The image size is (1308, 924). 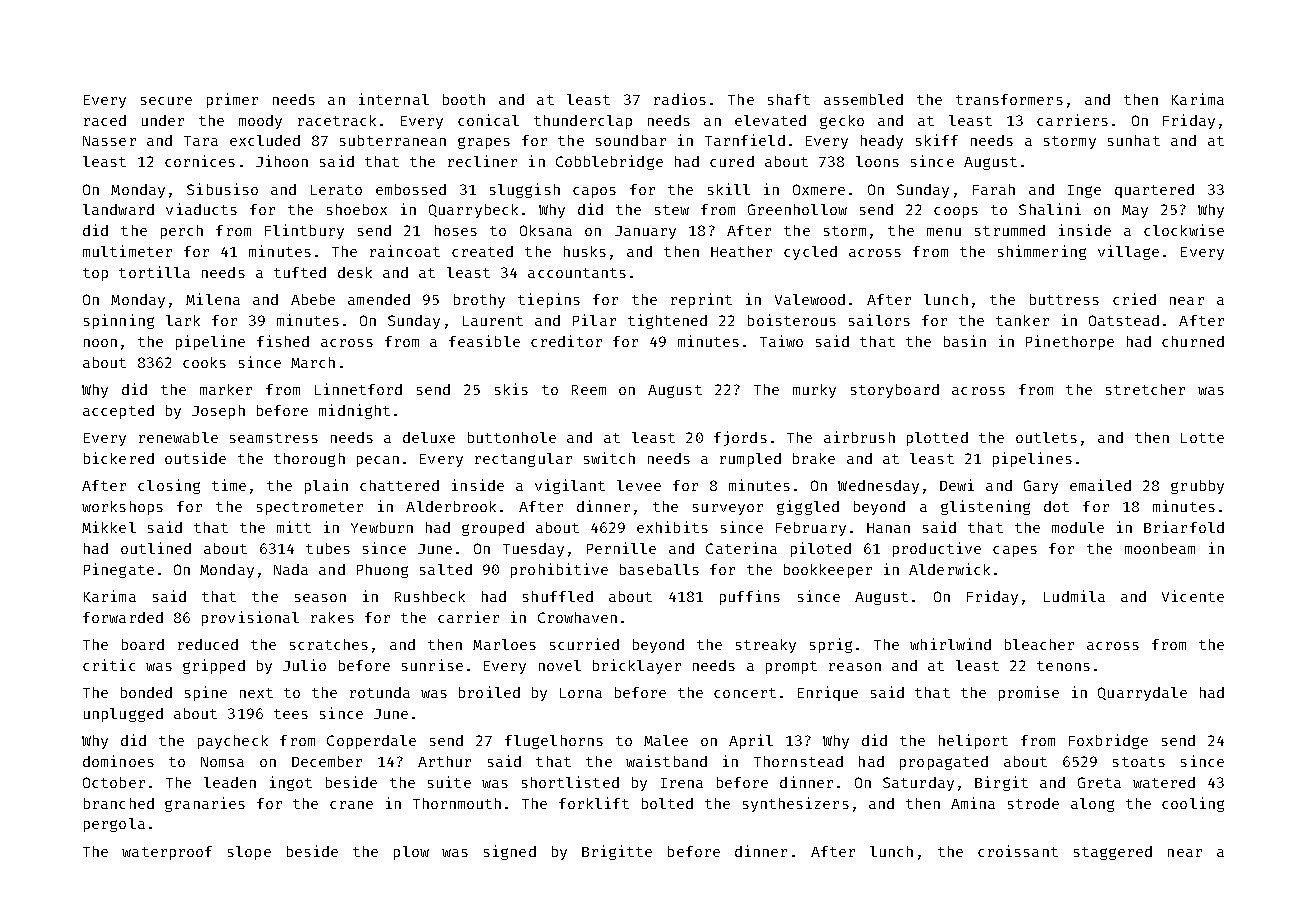 I want to click on tightened, so click(x=667, y=321).
